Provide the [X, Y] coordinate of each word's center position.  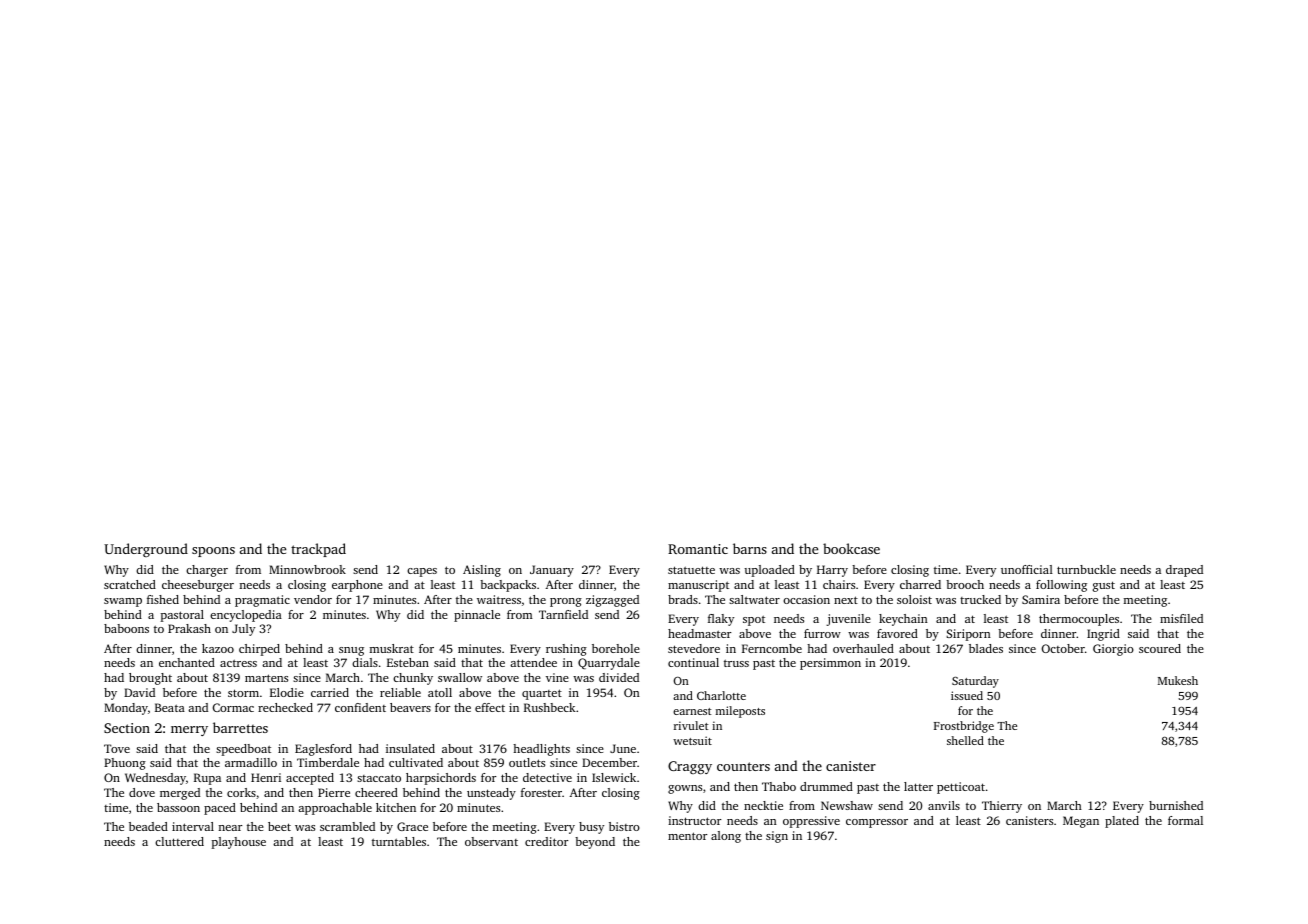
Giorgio [1113, 650]
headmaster [699, 633]
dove [142, 792]
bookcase [851, 548]
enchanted [187, 662]
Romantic [698, 549]
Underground [146, 550]
